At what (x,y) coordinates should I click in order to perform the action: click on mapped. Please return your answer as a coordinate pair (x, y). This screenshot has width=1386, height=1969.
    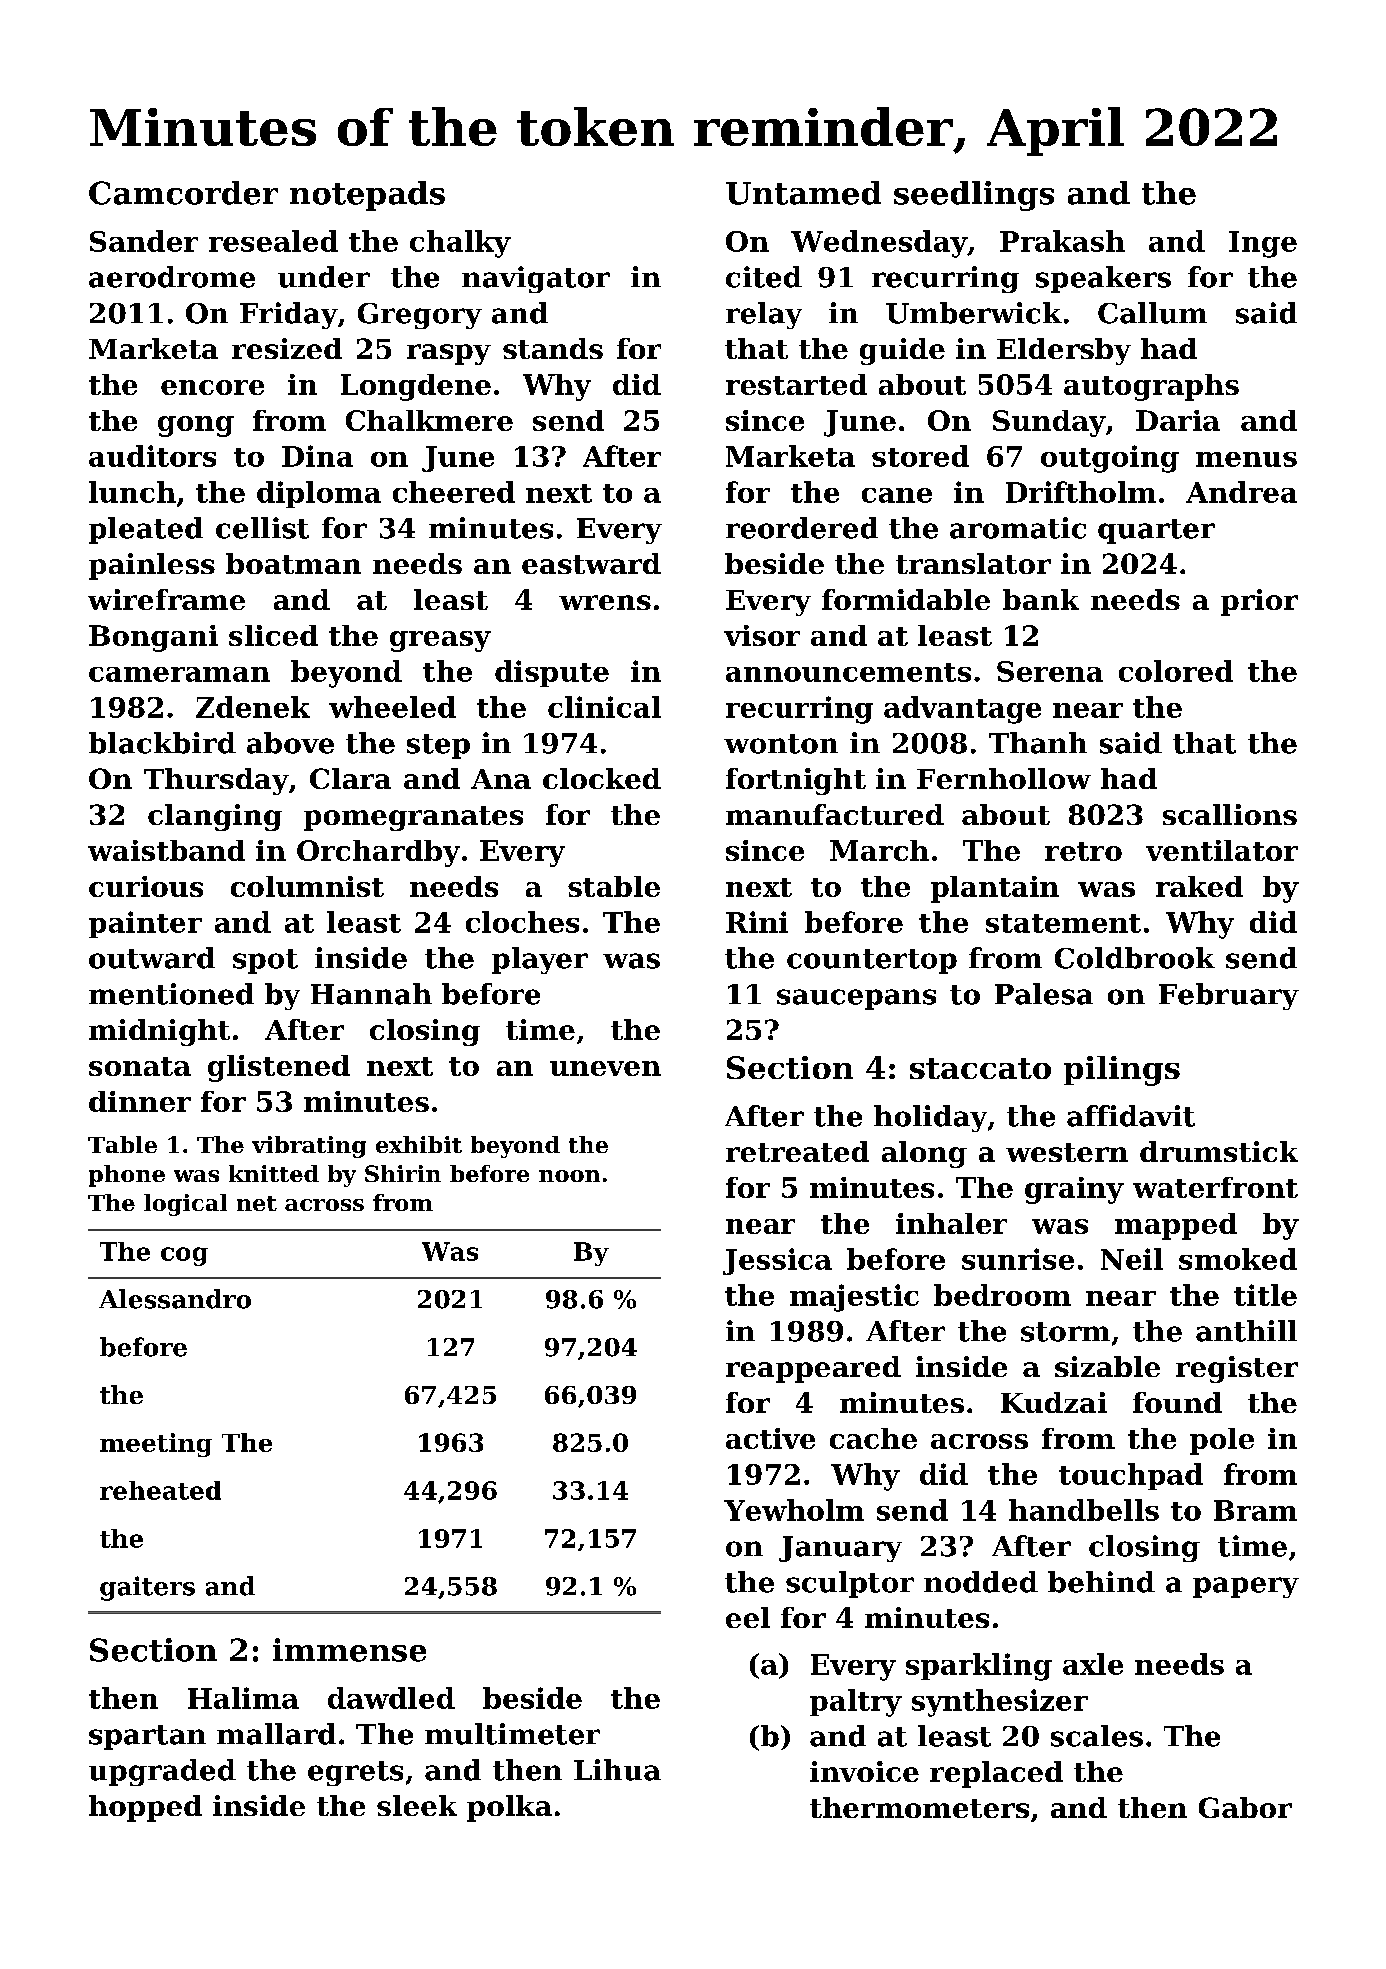
    Looking at the image, I should click on (1176, 1226).
